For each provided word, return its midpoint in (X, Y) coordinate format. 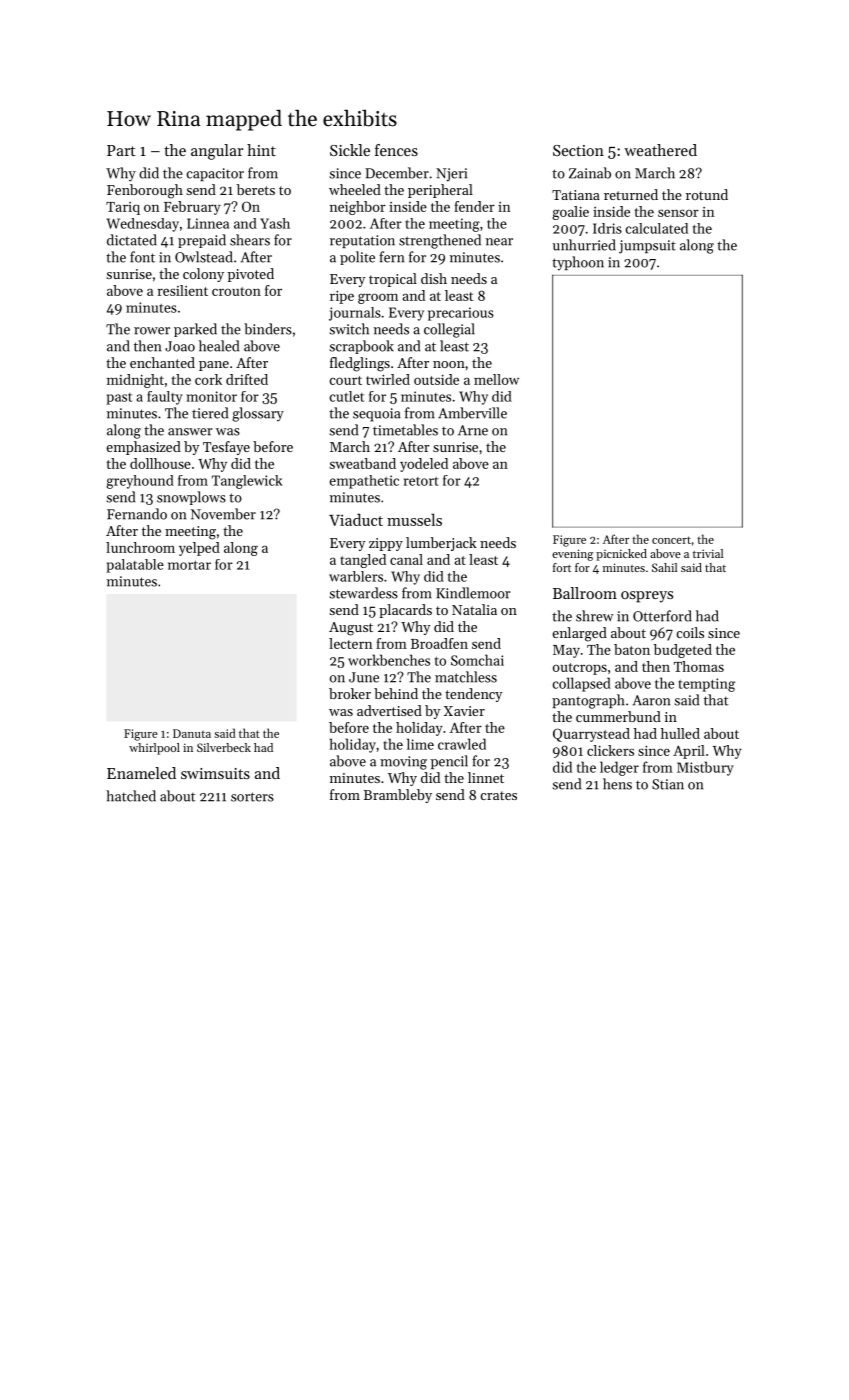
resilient (182, 290)
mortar (189, 565)
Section (578, 150)
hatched (131, 796)
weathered (660, 150)
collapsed (582, 684)
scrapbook (361, 347)
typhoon (578, 263)
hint (261, 150)
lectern (350, 643)
